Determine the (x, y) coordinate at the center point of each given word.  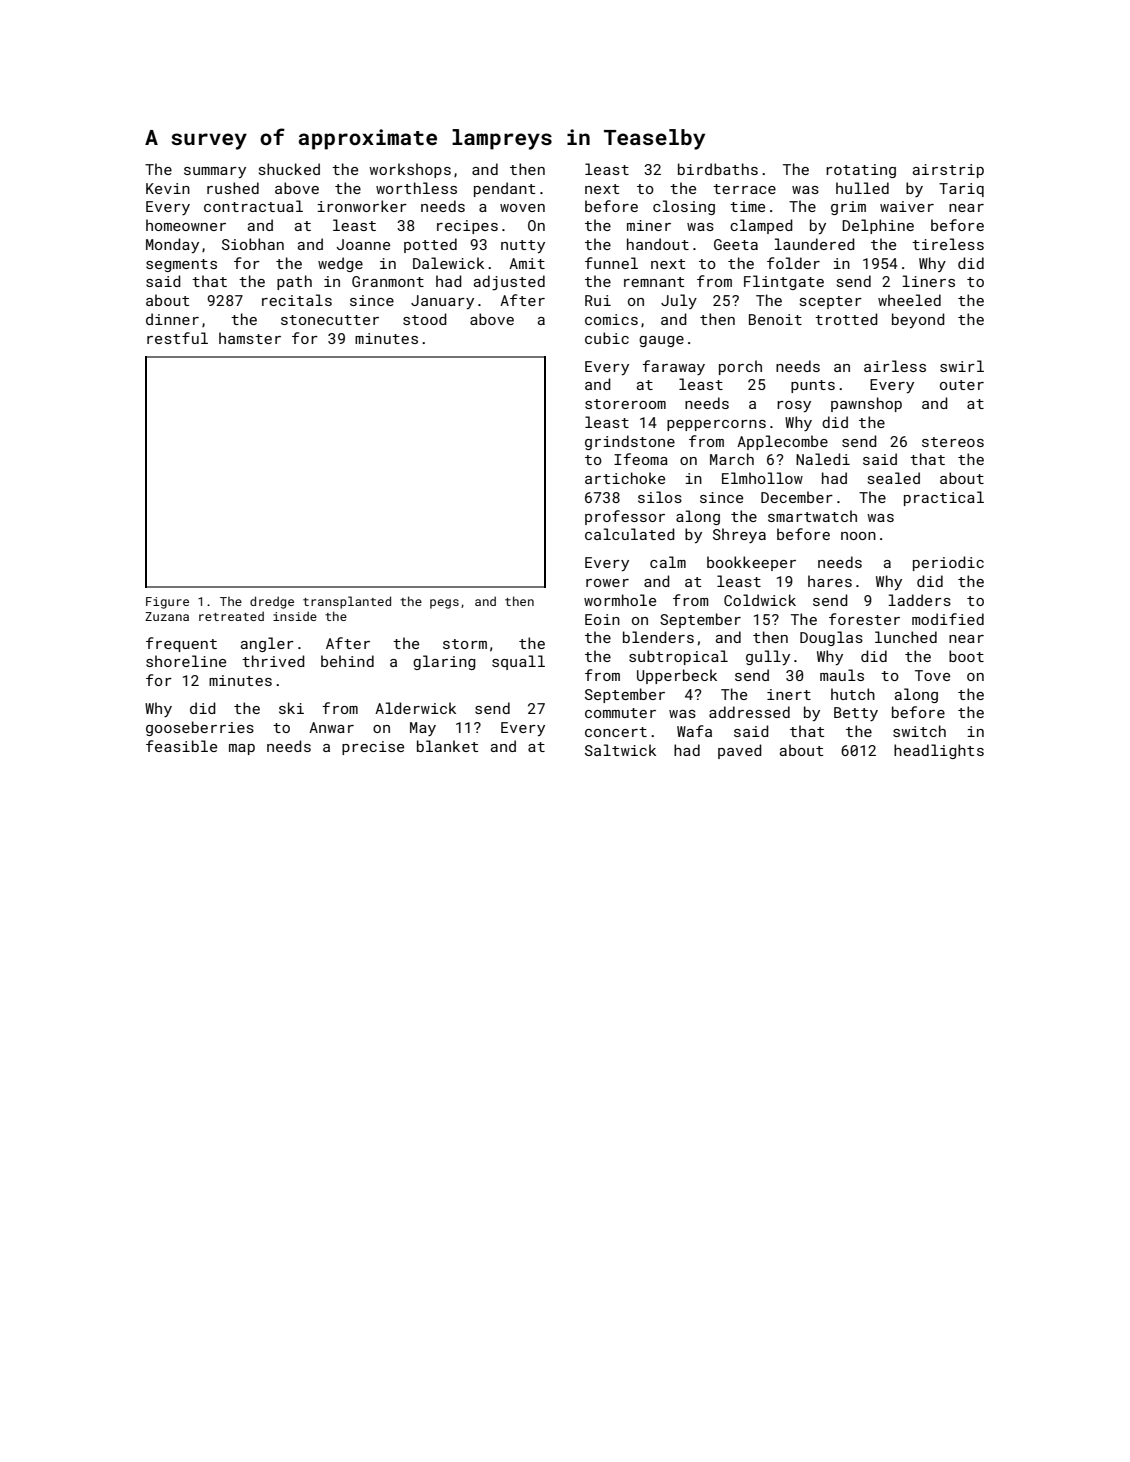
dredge (272, 602)
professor (625, 517)
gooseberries (200, 728)
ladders (919, 600)
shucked (289, 169)
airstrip (948, 171)
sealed (894, 478)
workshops (410, 170)
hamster (250, 338)
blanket (447, 746)
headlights (939, 751)
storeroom (625, 404)
